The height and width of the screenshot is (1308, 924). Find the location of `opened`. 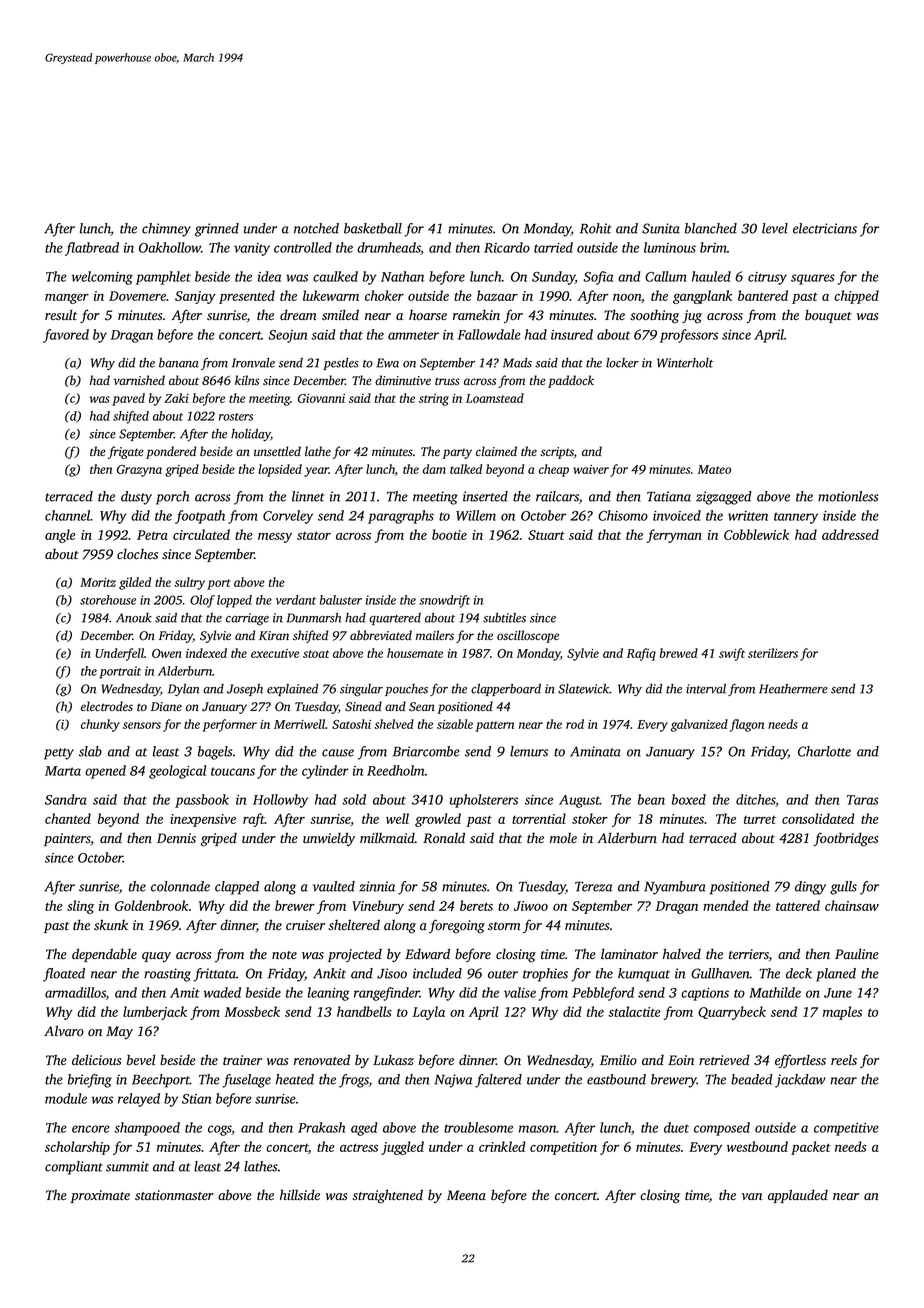

opened is located at coordinates (105, 772).
